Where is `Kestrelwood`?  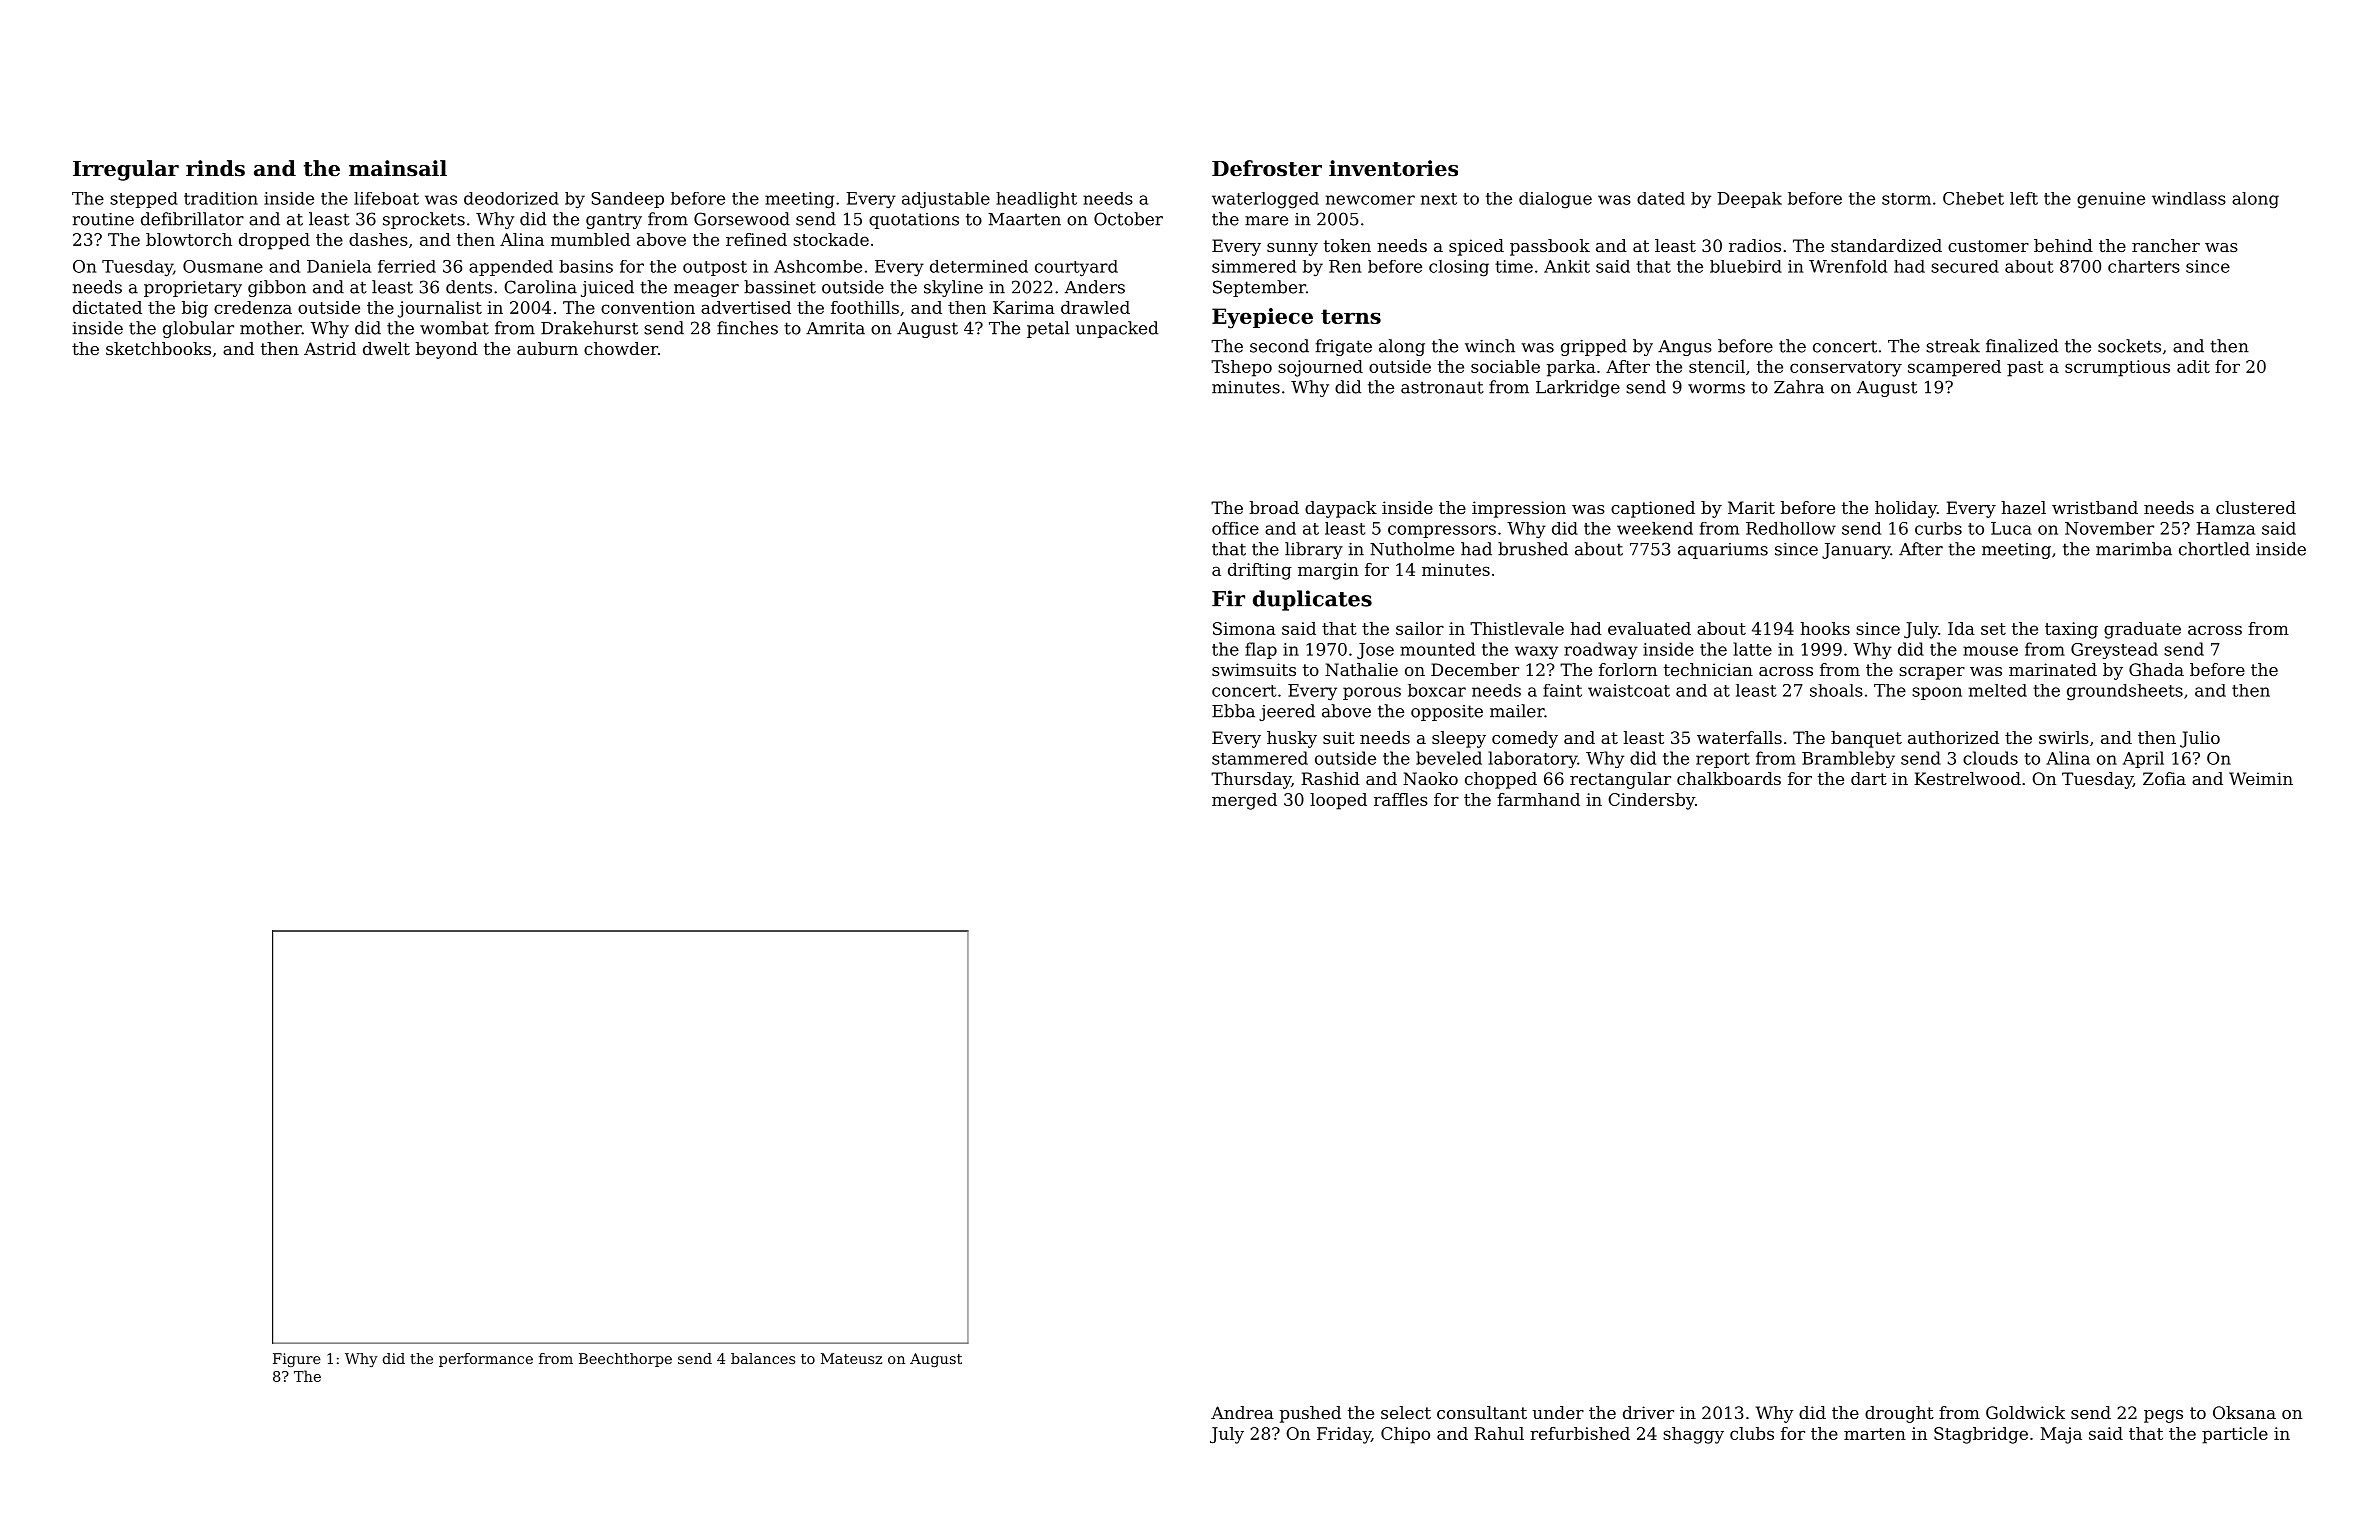 Kestrelwood is located at coordinates (1967, 778).
